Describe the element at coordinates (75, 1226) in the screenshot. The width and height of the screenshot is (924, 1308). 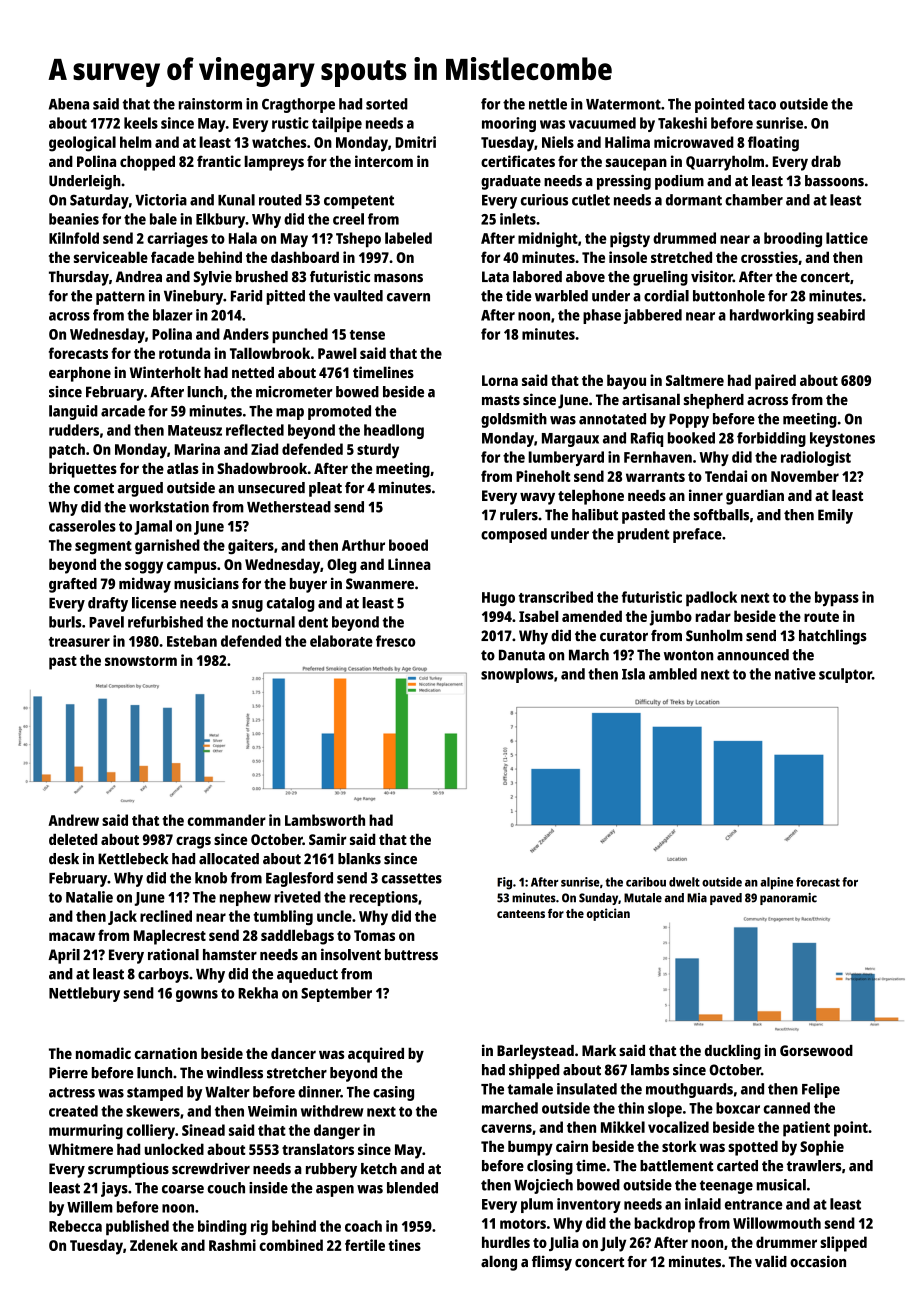
I see `Rebecca` at that location.
